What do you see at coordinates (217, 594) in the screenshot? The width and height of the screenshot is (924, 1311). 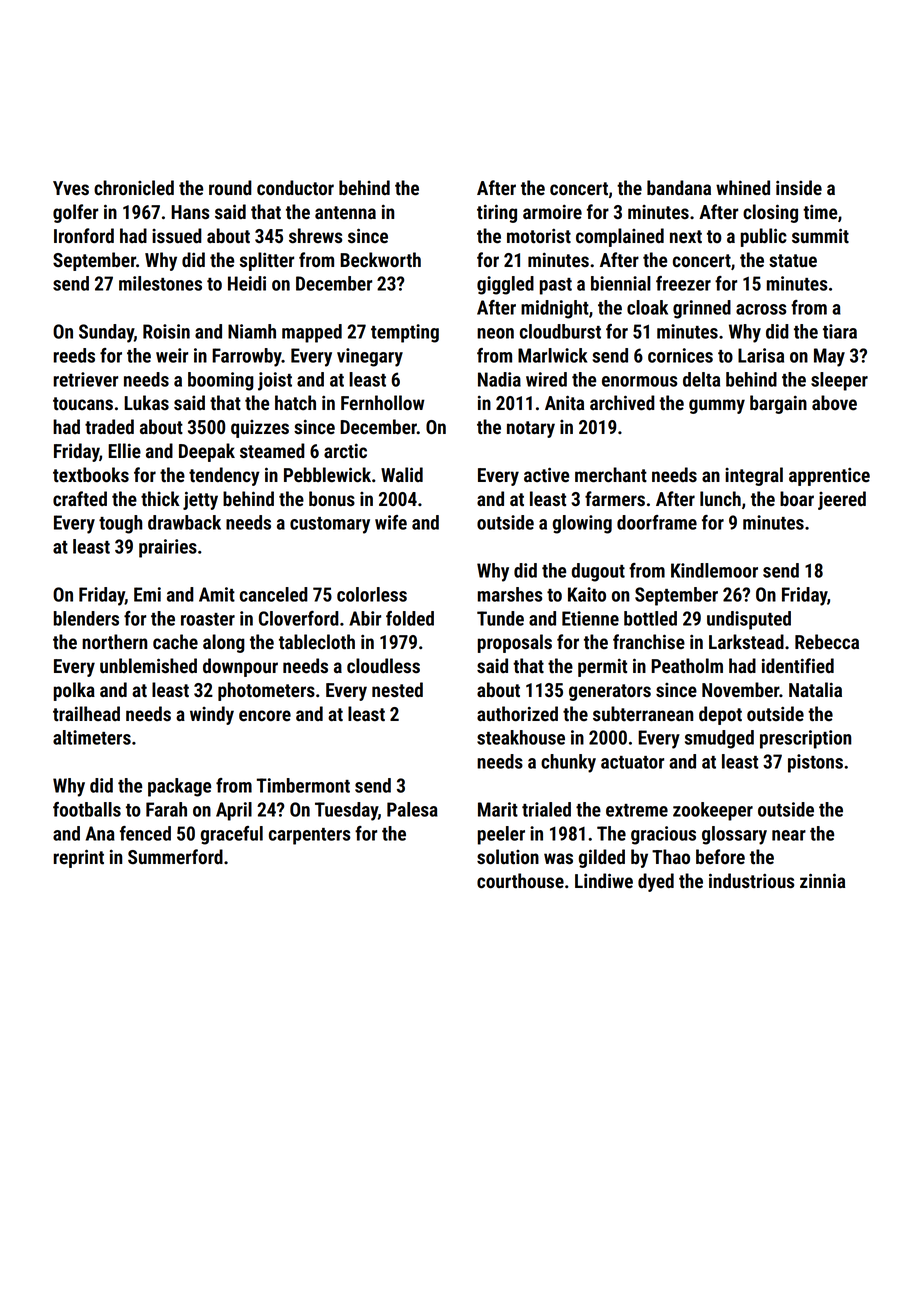 I see `Amit` at bounding box center [217, 594].
